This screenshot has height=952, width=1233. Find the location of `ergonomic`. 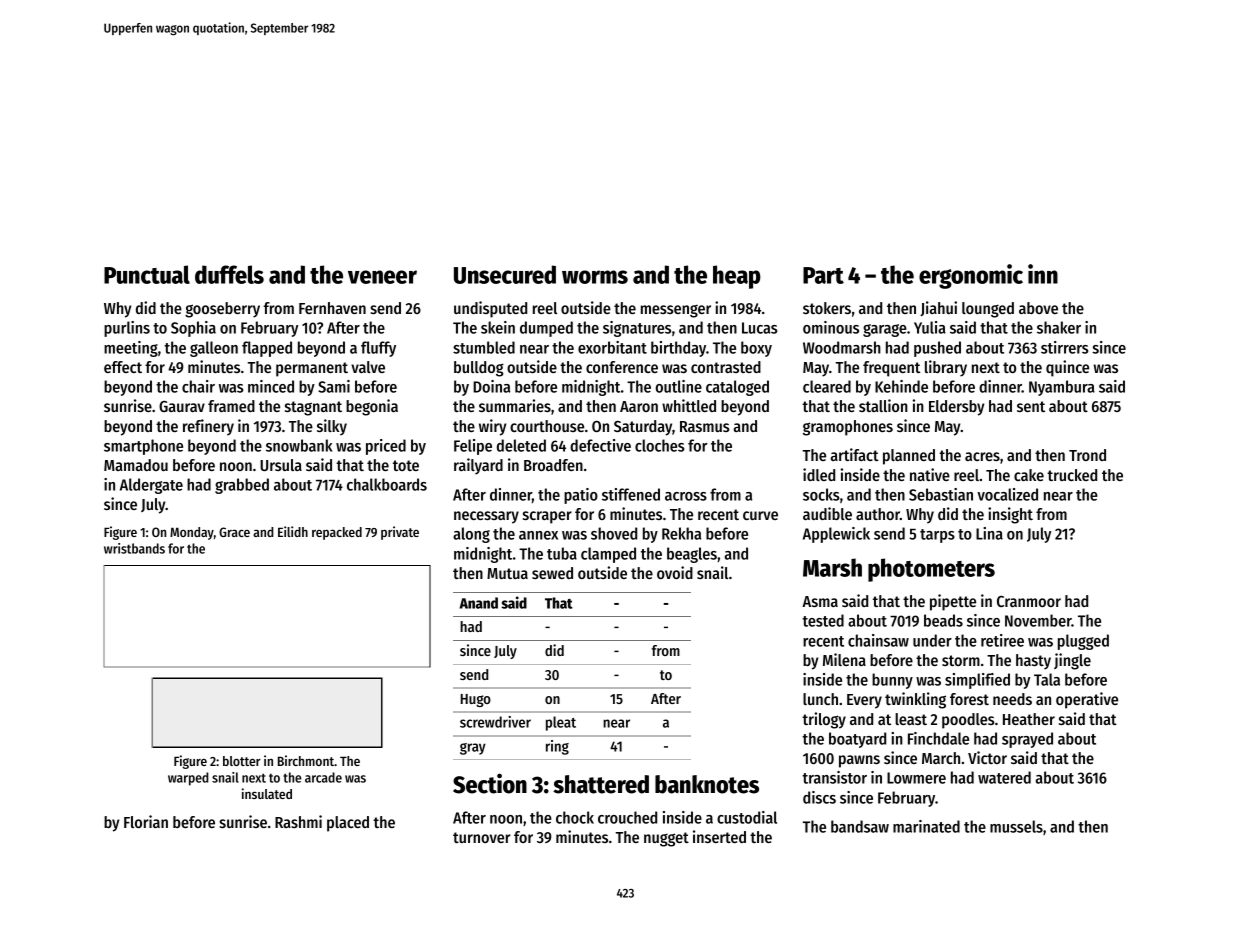

ergonomic is located at coordinates (971, 276).
